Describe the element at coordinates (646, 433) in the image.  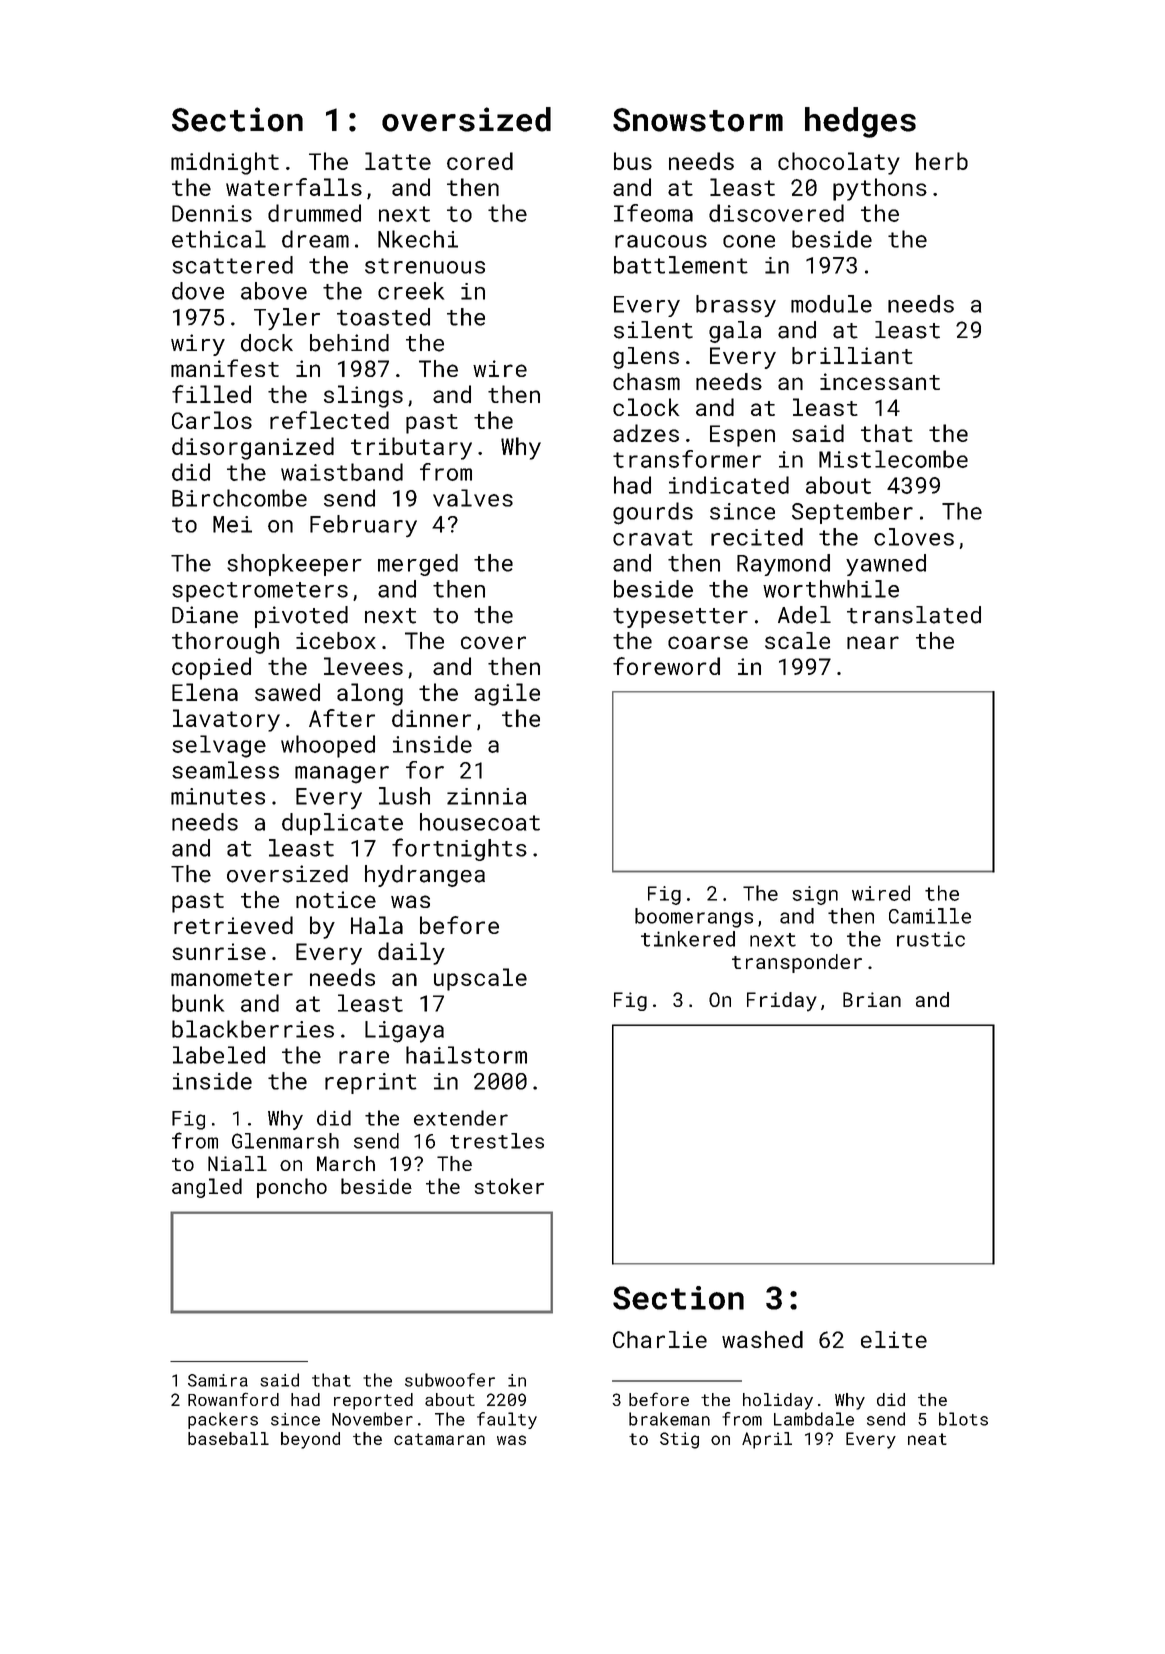
I see `adzes` at that location.
